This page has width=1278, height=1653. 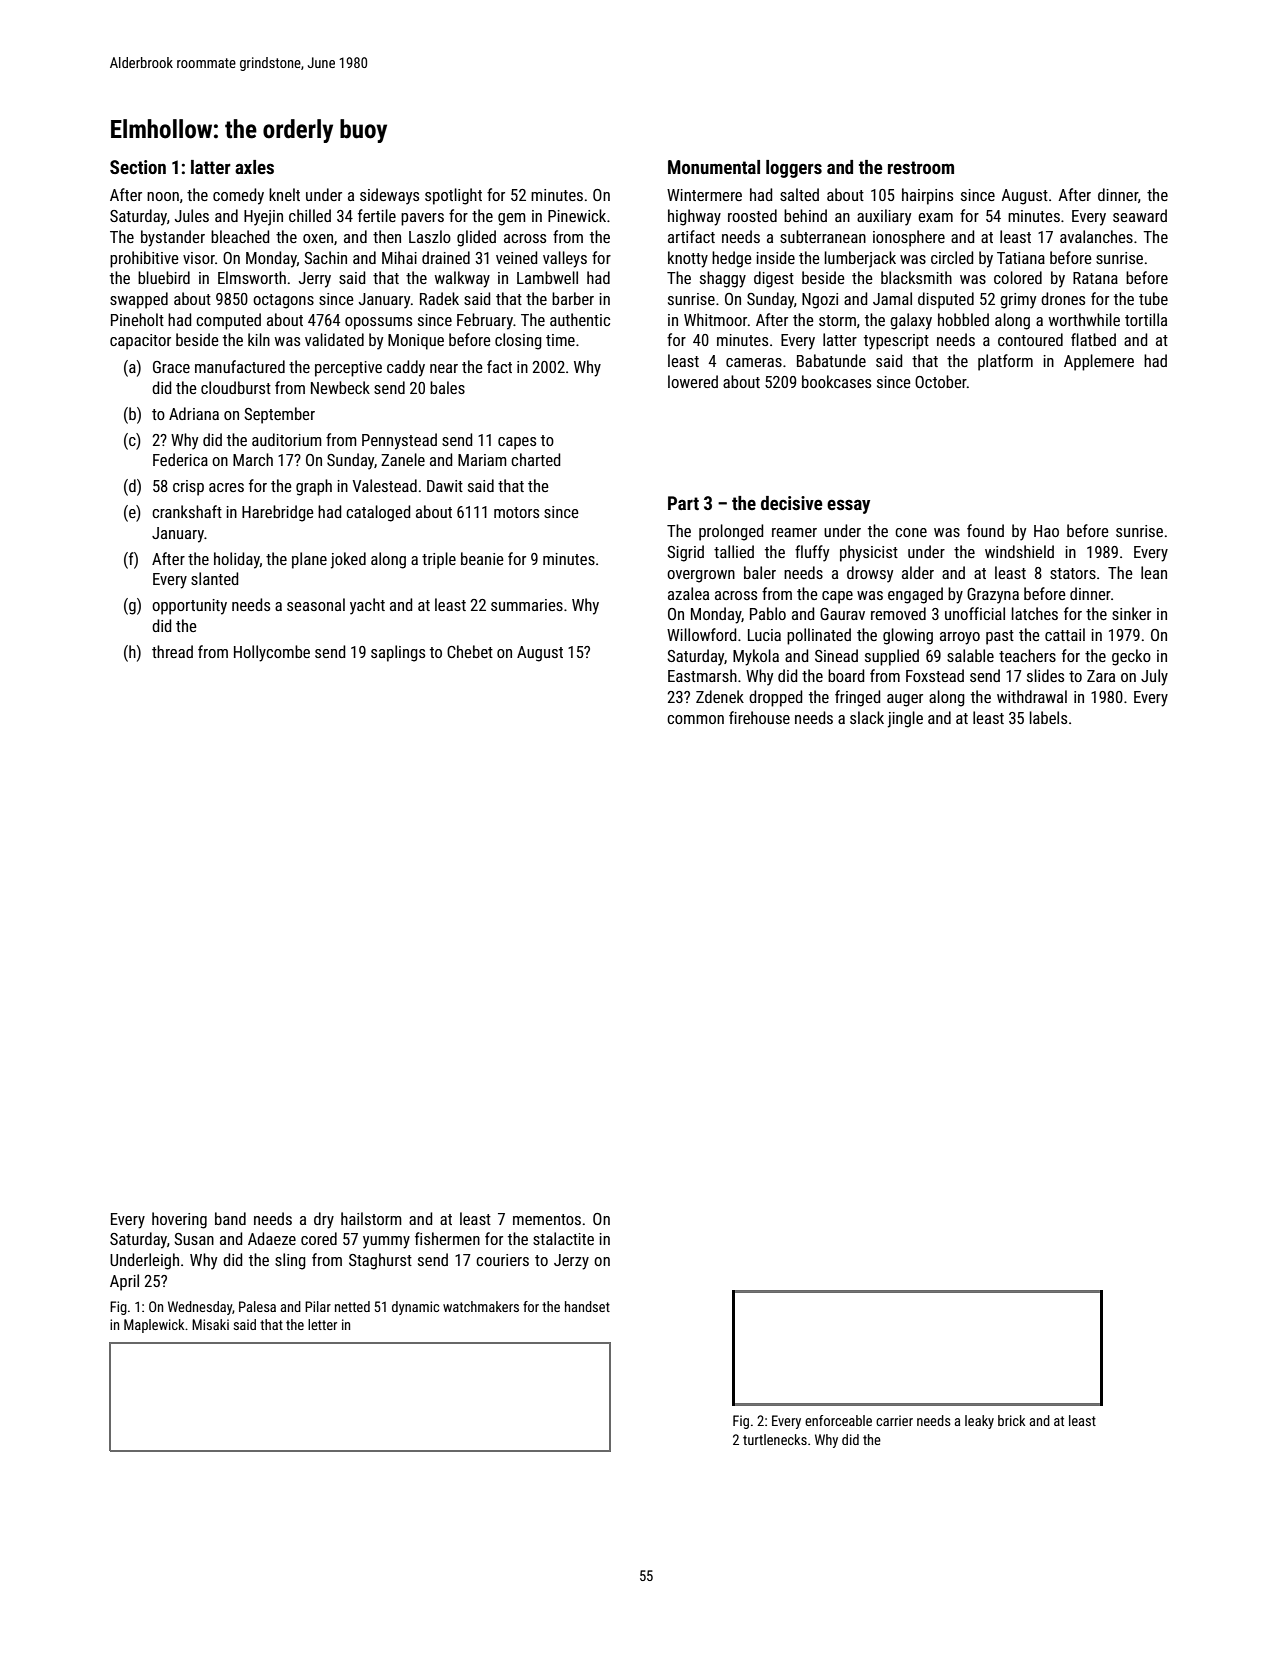 I want to click on lean, so click(x=1154, y=572).
